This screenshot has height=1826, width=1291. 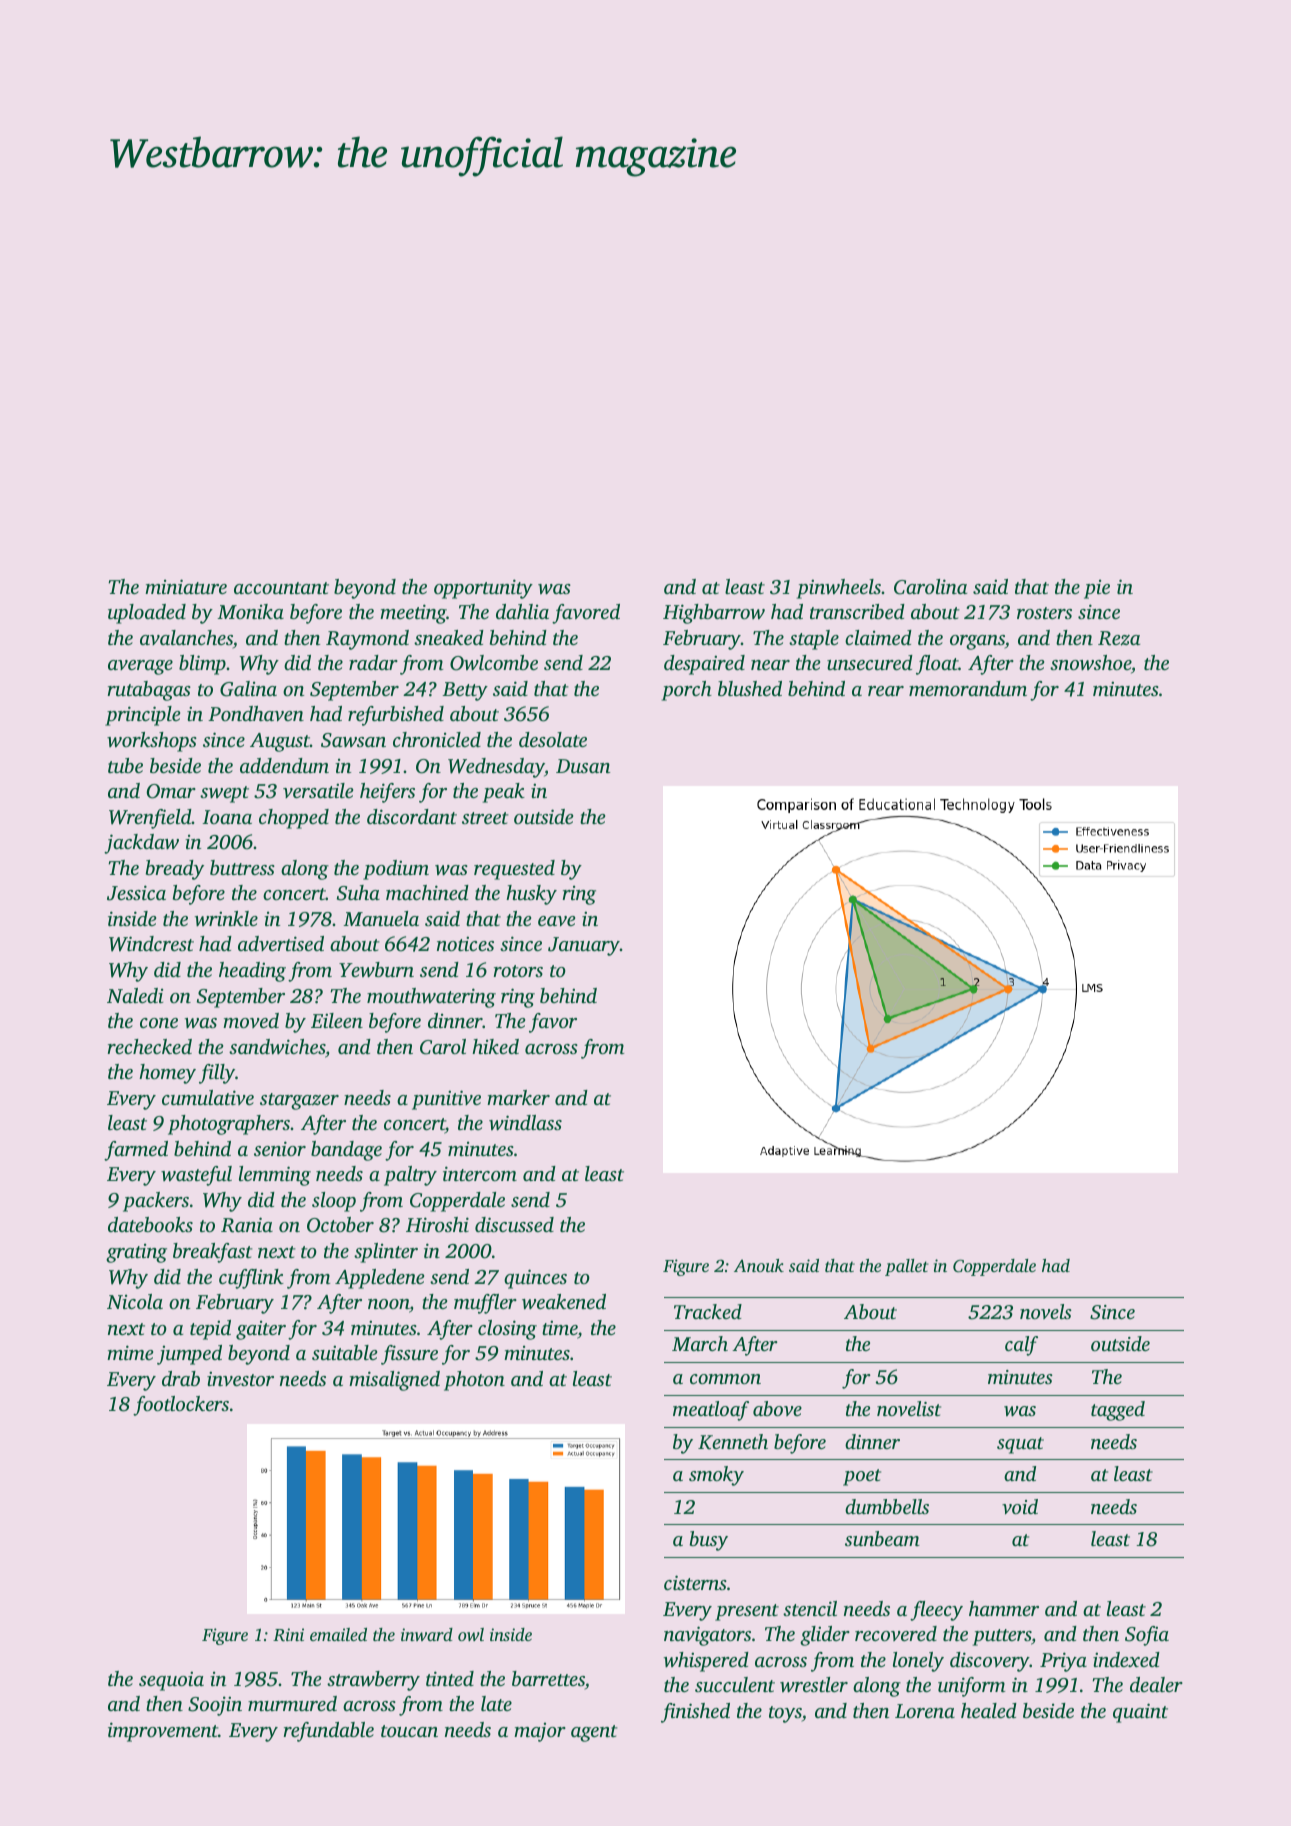 What do you see at coordinates (337, 1020) in the screenshot?
I see `Eileen` at bounding box center [337, 1020].
